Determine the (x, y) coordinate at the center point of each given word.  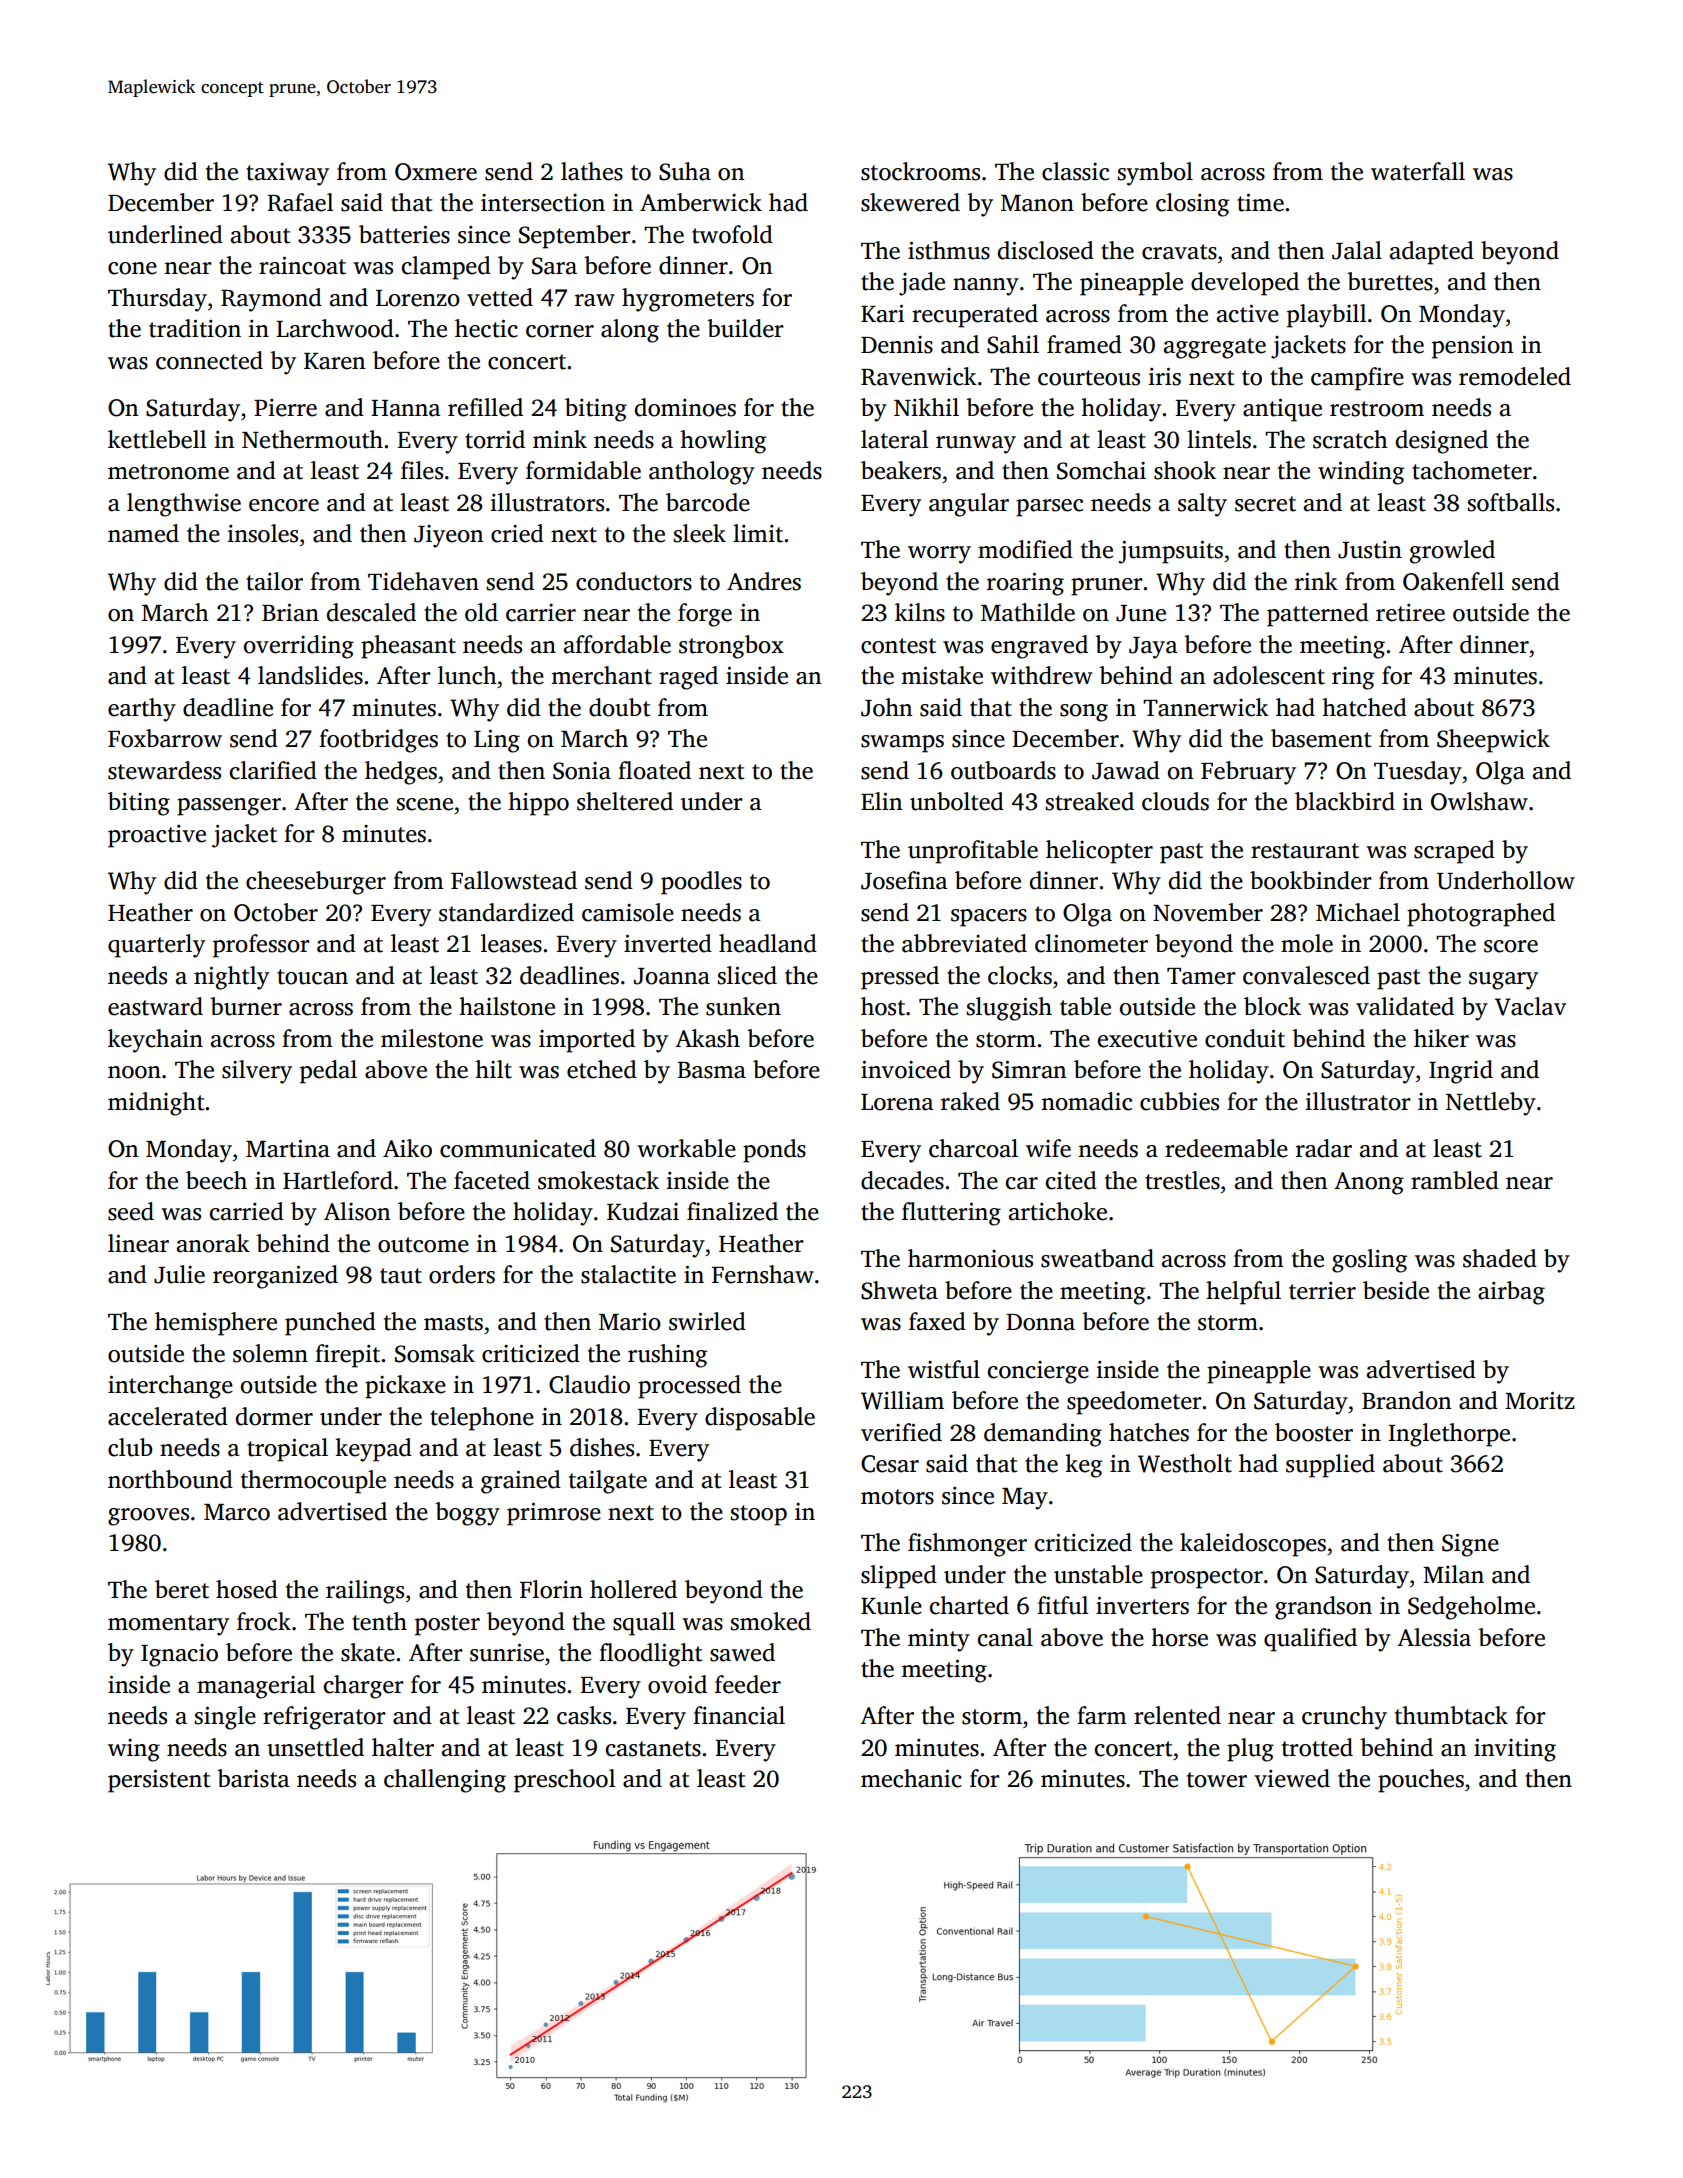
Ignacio (179, 1655)
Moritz (1540, 1401)
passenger (229, 807)
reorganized (275, 1277)
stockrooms (920, 171)
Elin (881, 801)
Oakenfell (1453, 581)
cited (1071, 1180)
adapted (1432, 253)
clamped (446, 268)
